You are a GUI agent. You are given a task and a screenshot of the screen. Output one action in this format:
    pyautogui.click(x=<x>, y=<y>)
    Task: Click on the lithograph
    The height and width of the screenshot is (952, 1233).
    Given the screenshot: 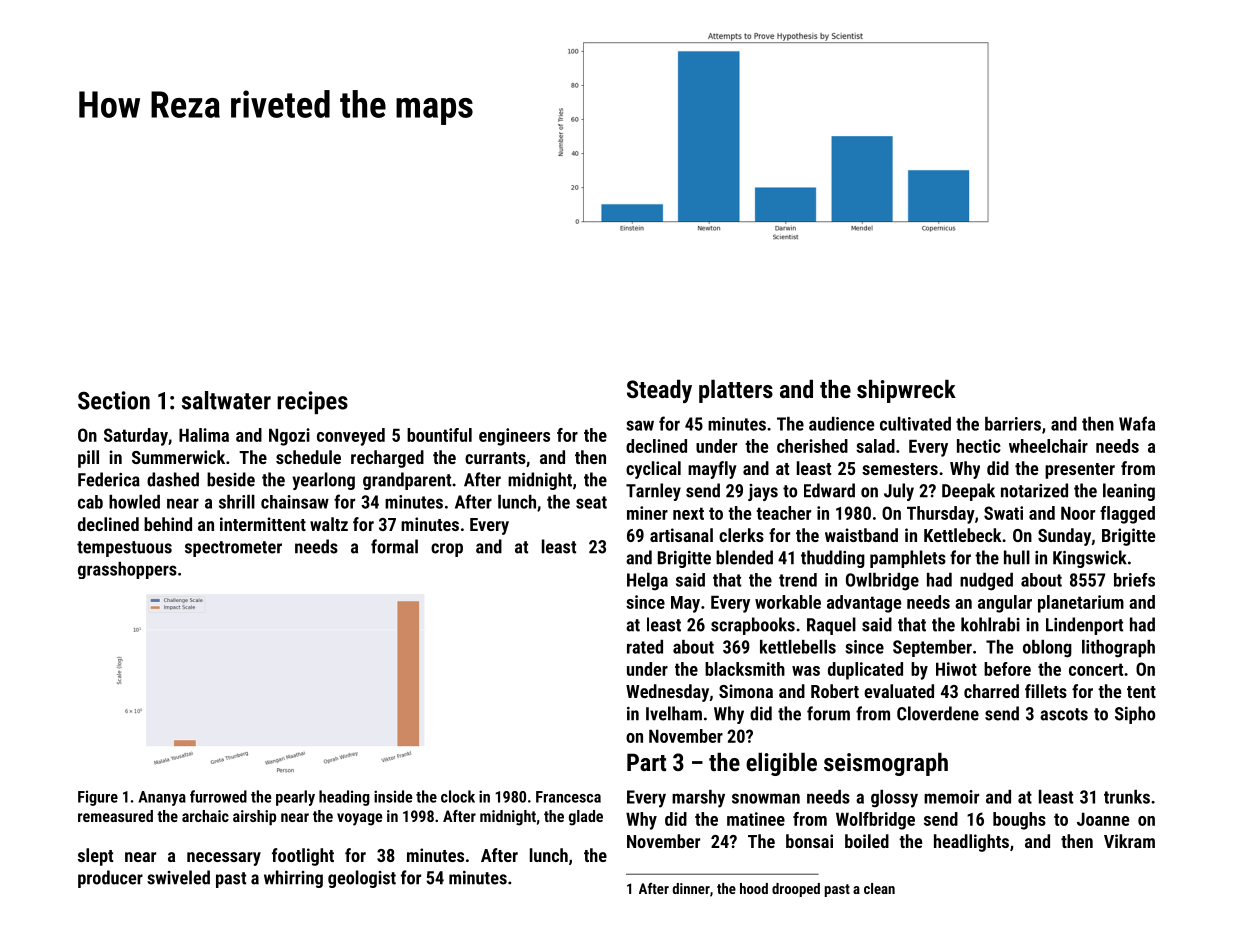 What is the action you would take?
    pyautogui.click(x=1118, y=649)
